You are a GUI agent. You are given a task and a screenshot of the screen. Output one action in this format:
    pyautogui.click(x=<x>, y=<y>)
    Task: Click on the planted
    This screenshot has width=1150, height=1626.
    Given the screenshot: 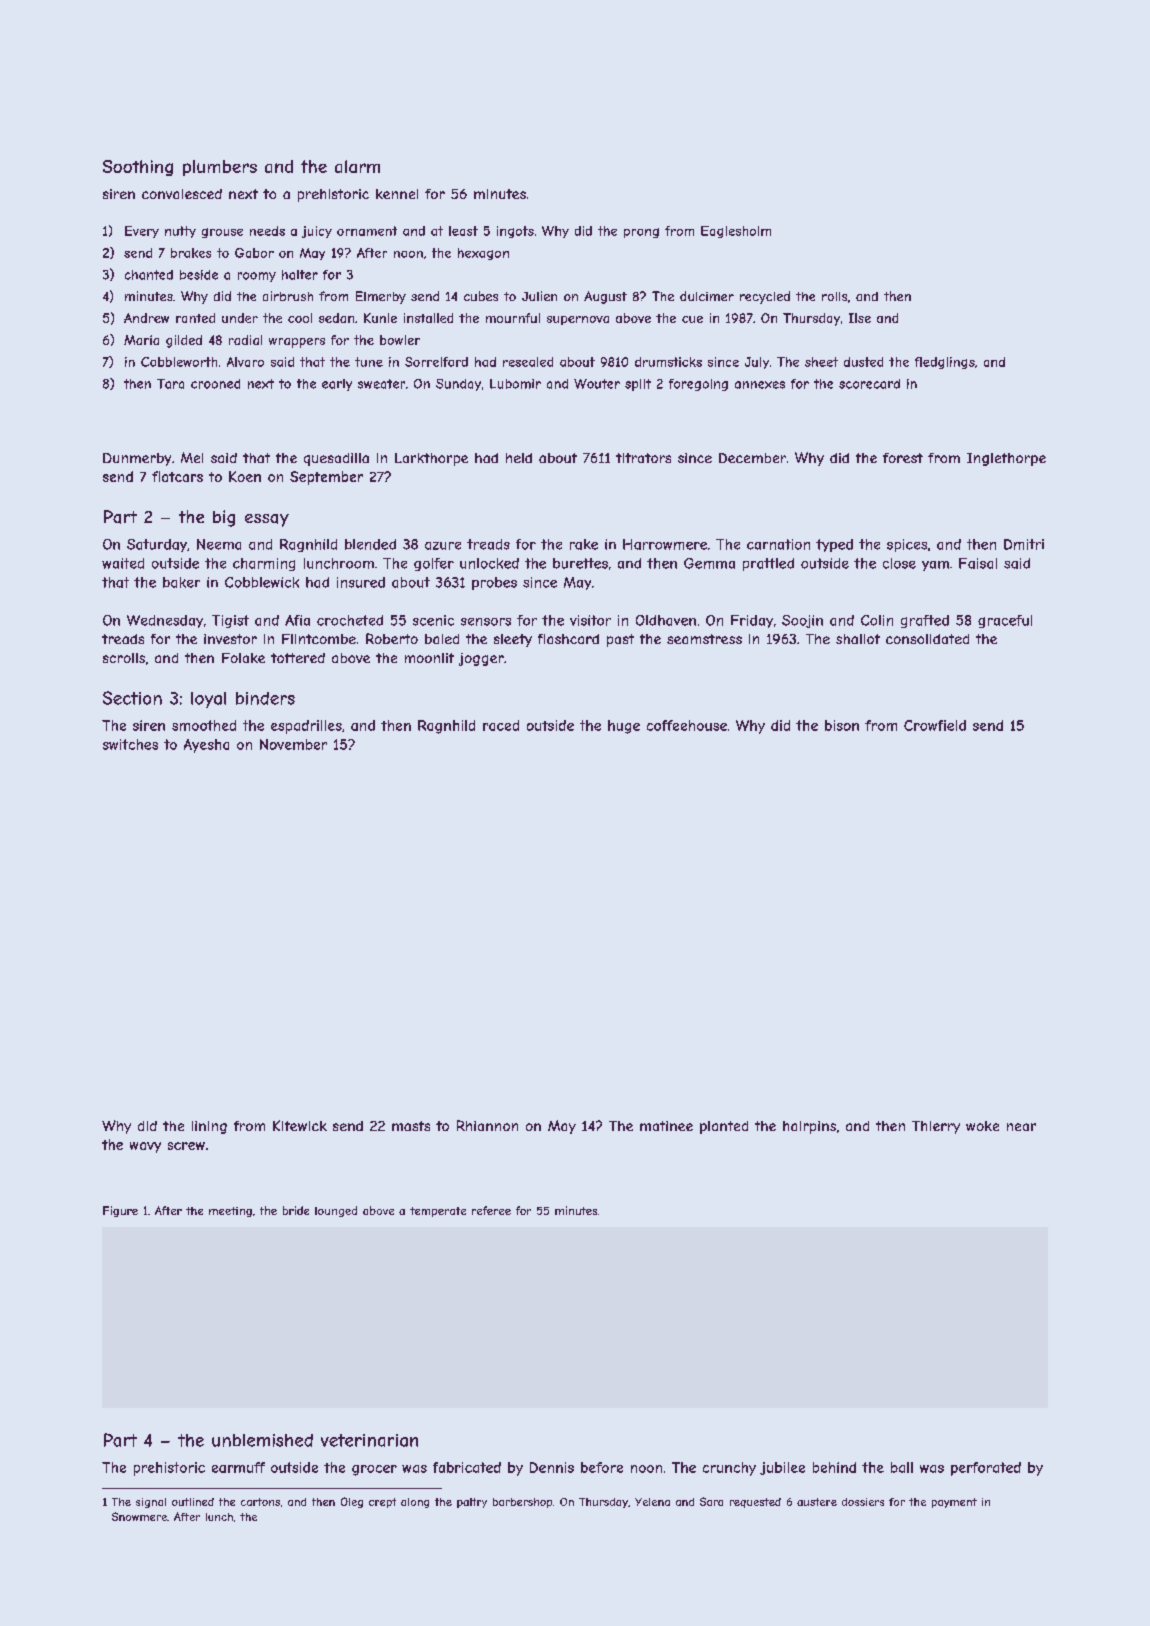 What is the action you would take?
    pyautogui.click(x=724, y=1127)
